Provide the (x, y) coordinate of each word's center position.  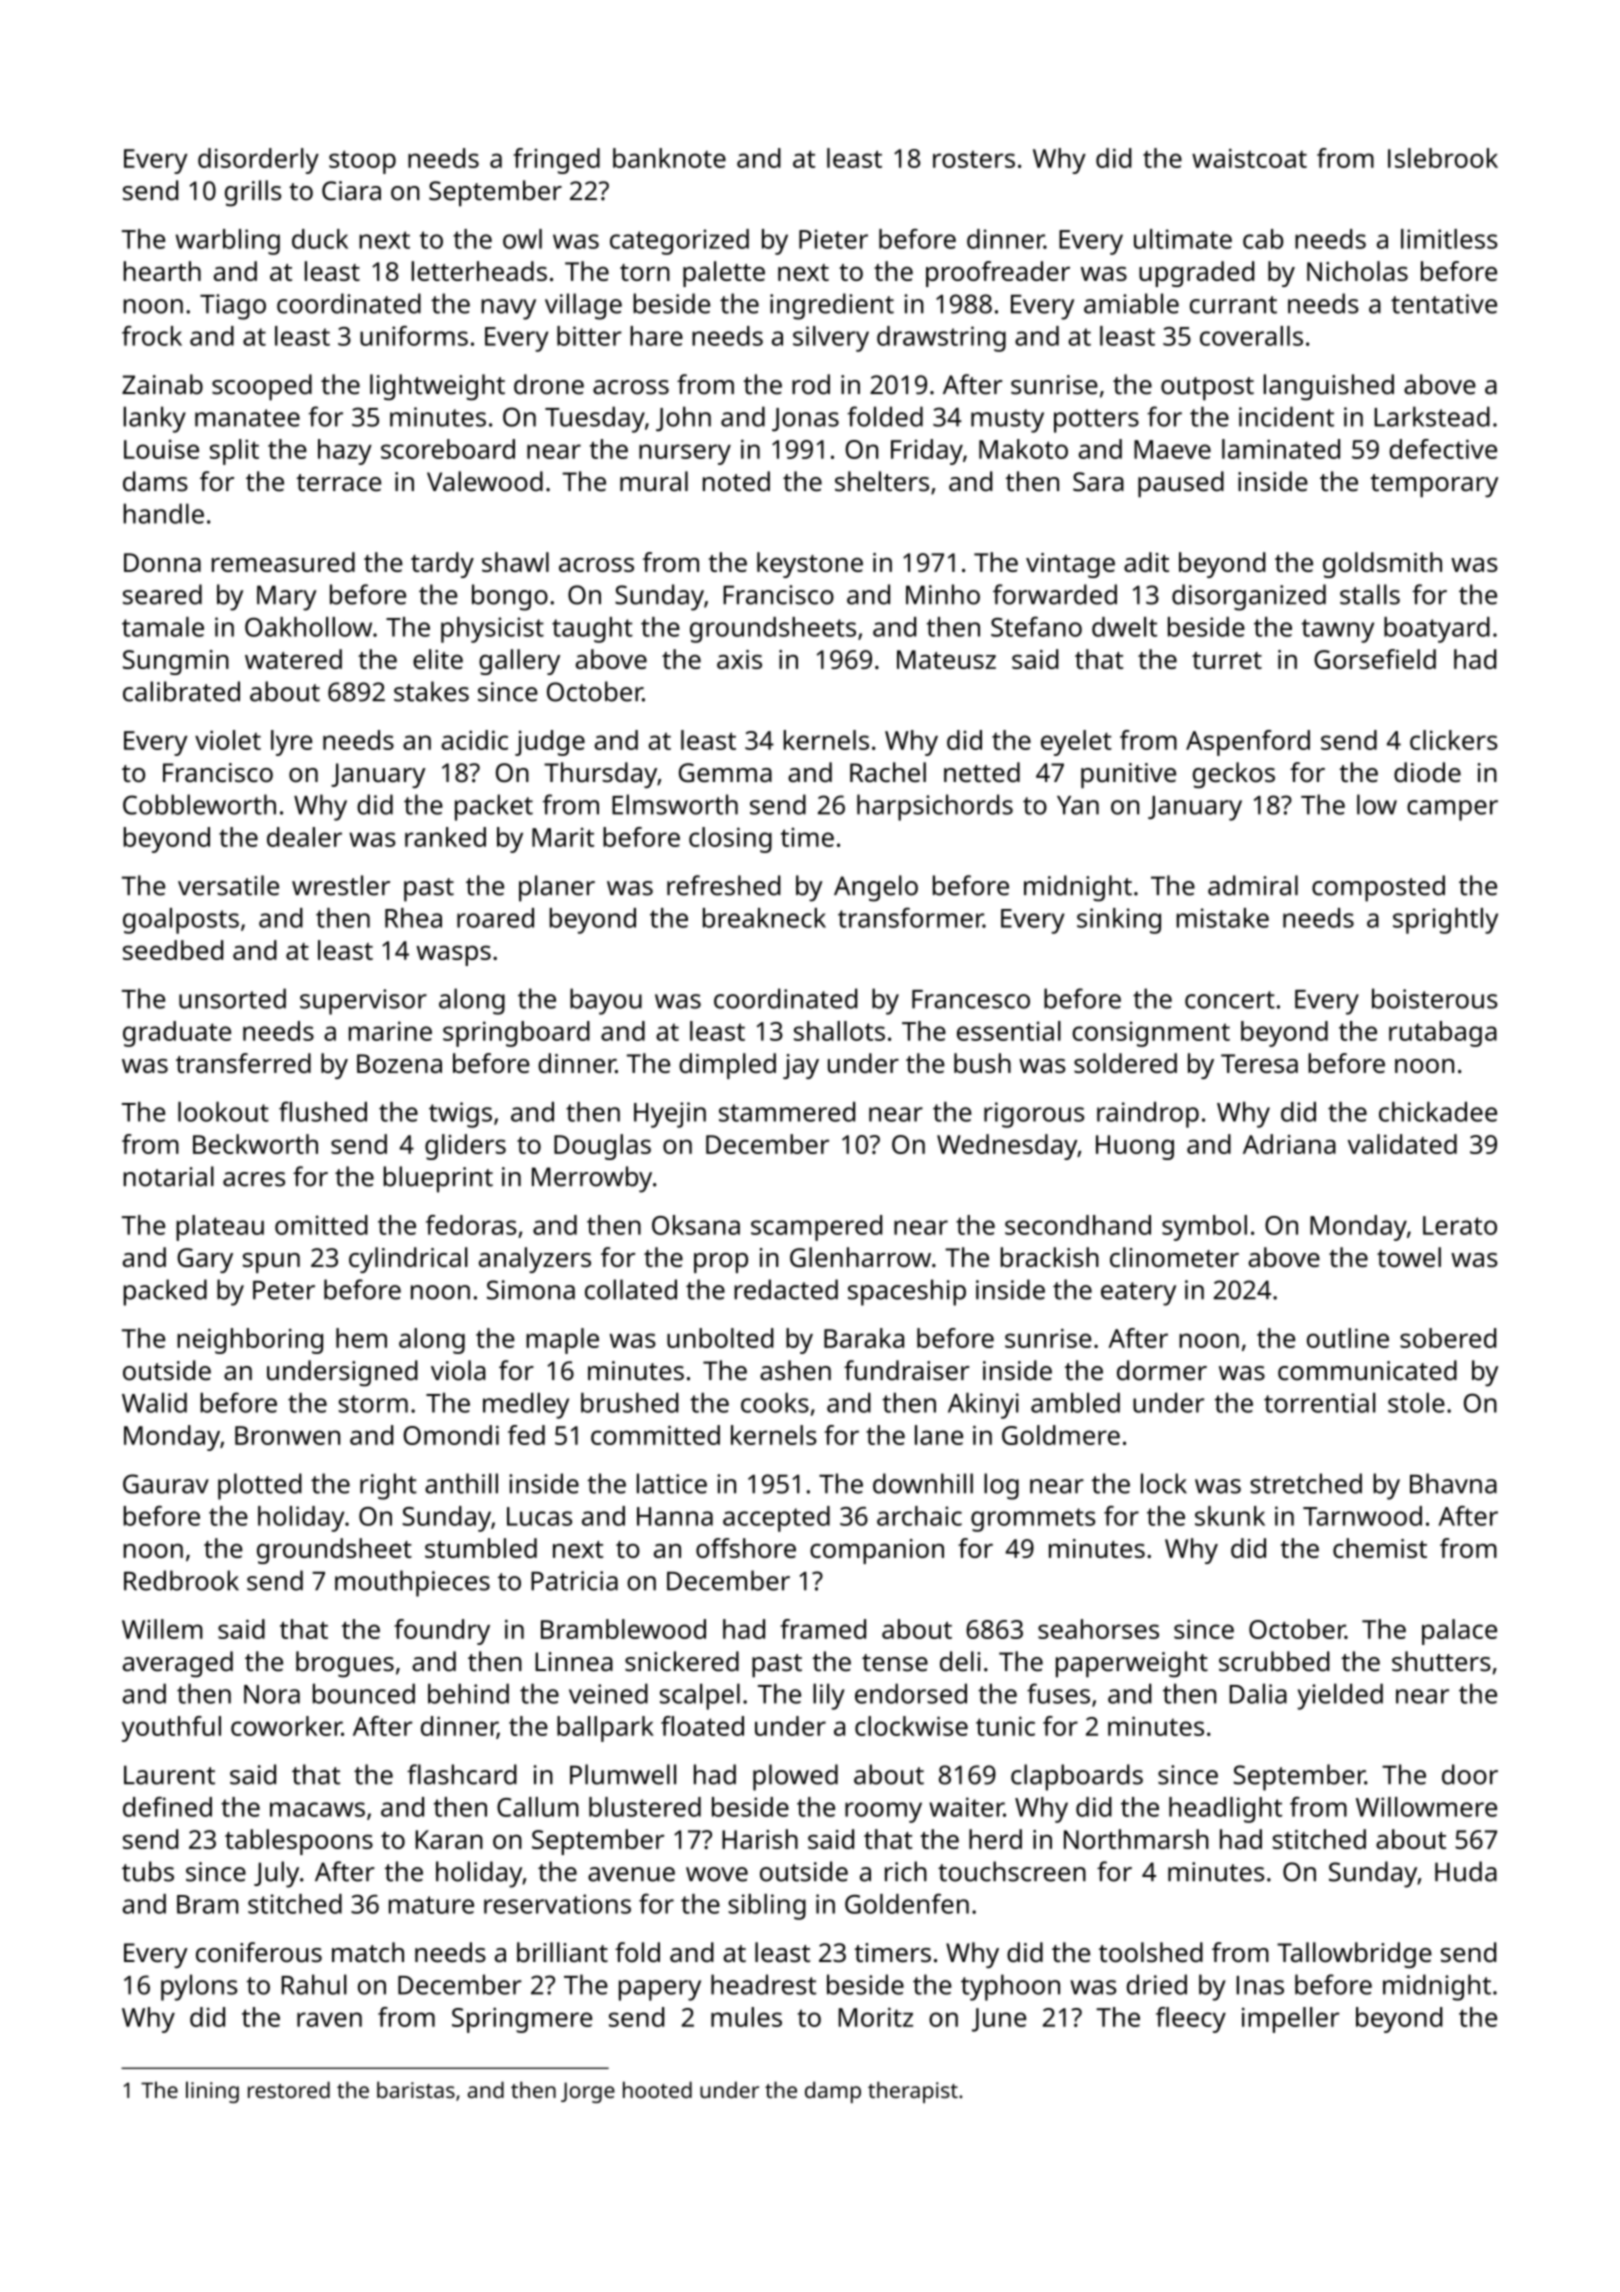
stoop (362, 162)
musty (1007, 421)
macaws (317, 1809)
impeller (1290, 2020)
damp (833, 2092)
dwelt (1124, 627)
